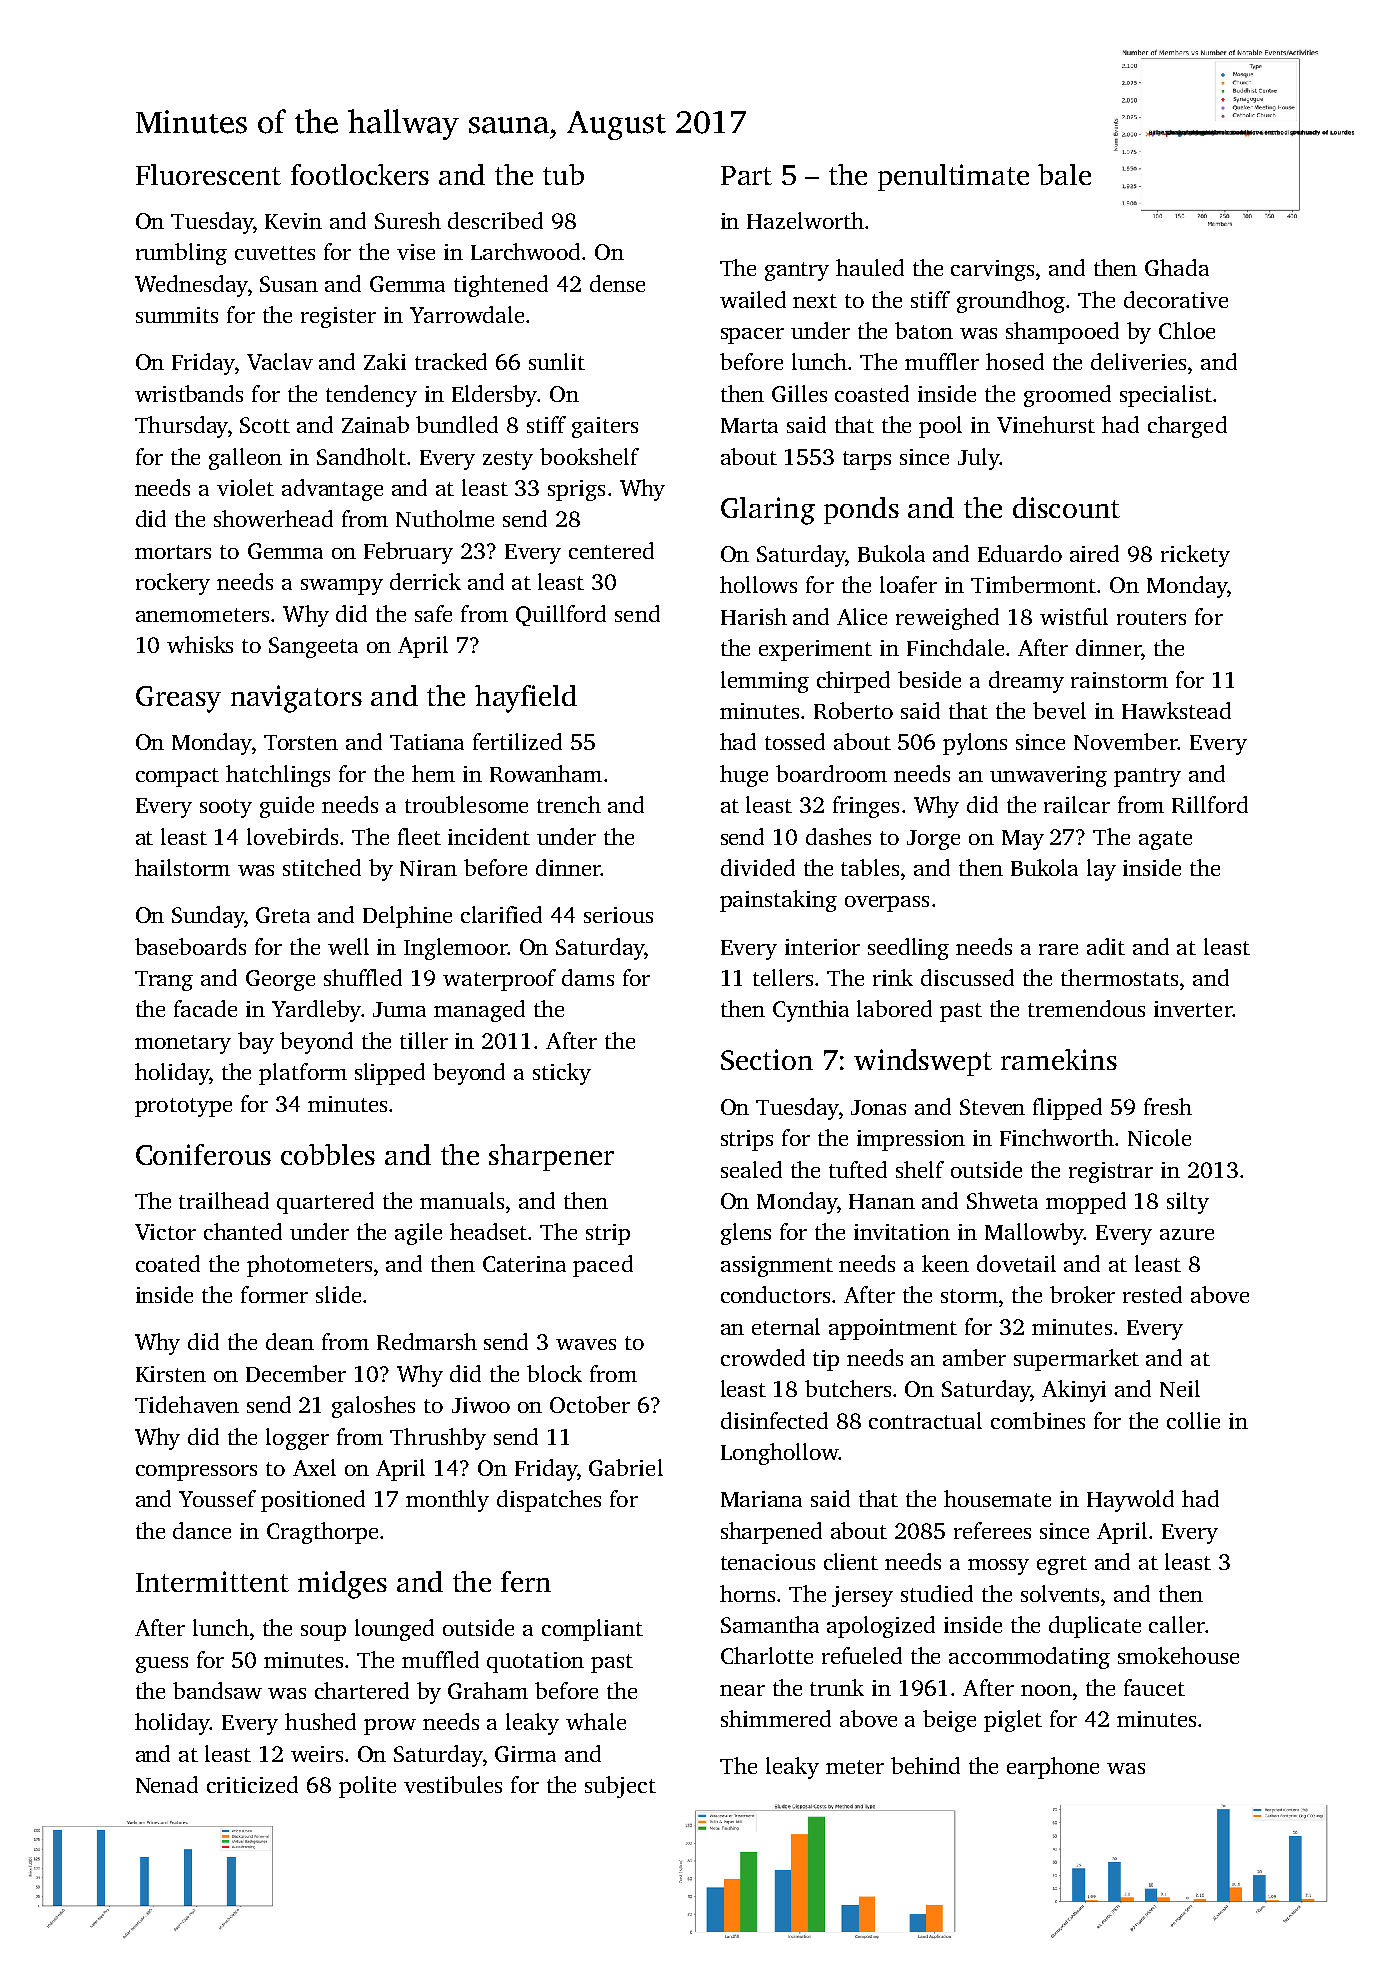 This image has height=1969, width=1386. I want to click on tub, so click(563, 174).
